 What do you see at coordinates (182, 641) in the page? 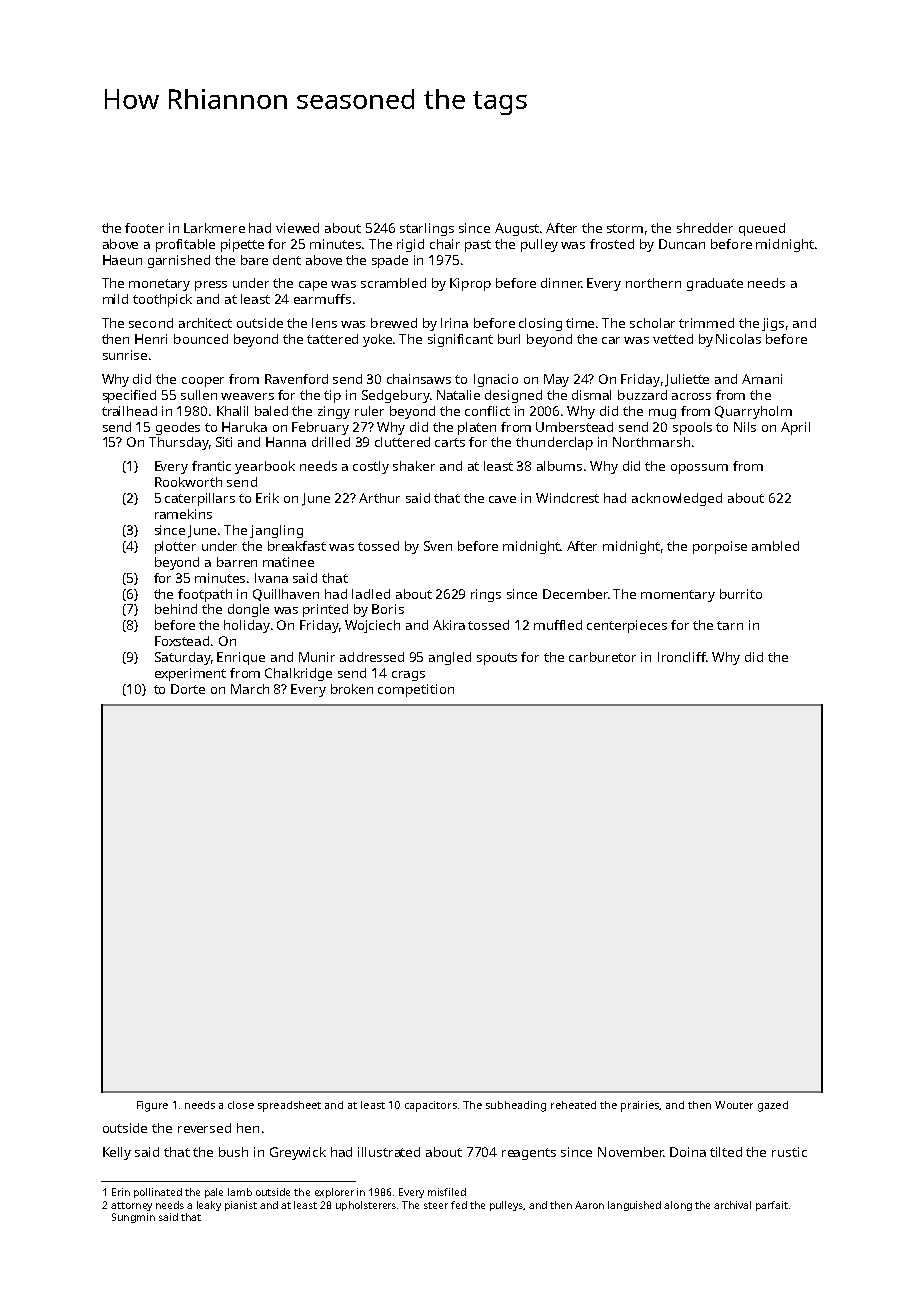
I see `Foxstead` at bounding box center [182, 641].
